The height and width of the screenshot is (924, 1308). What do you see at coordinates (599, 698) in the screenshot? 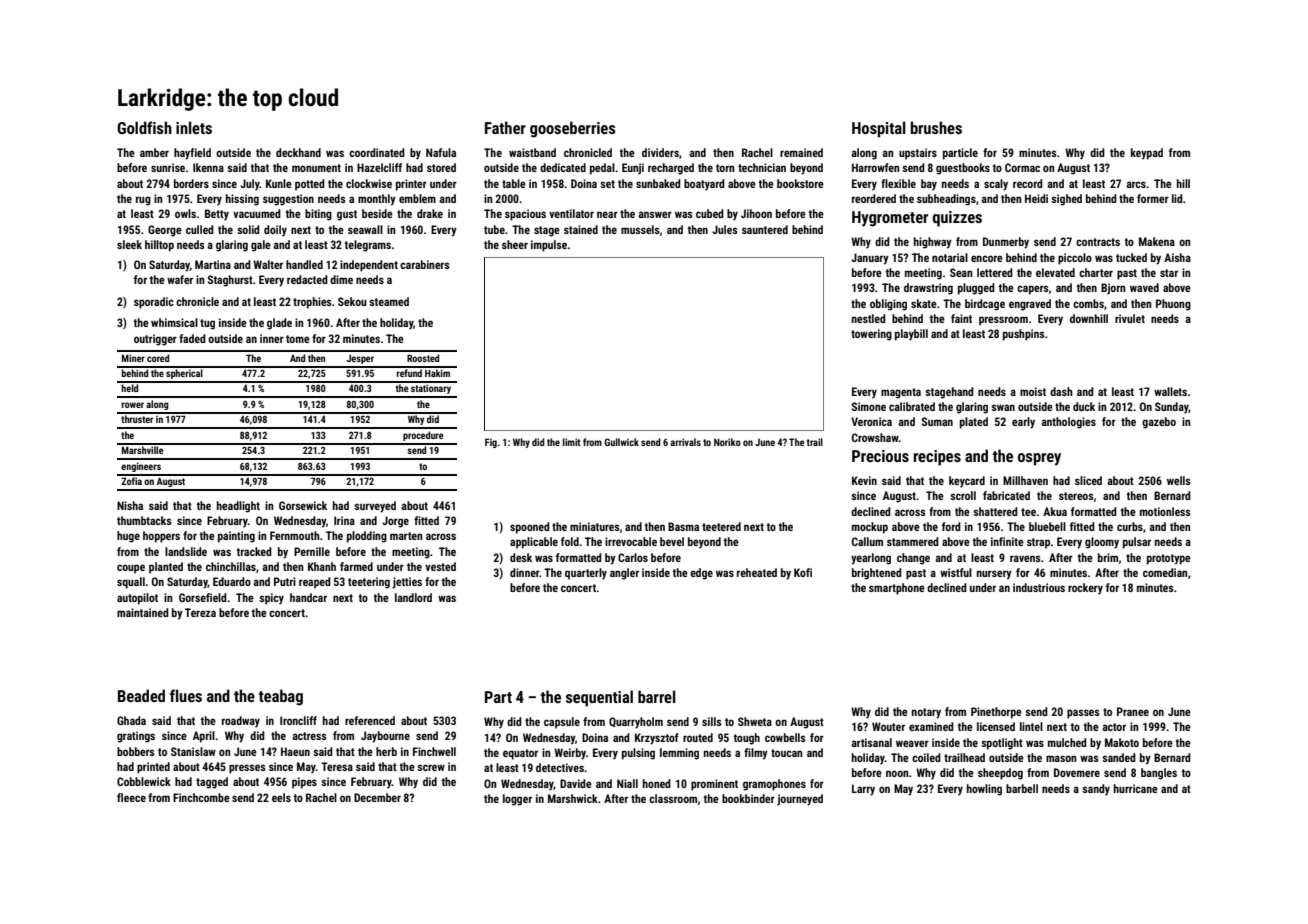
I see `sequential` at bounding box center [599, 698].
